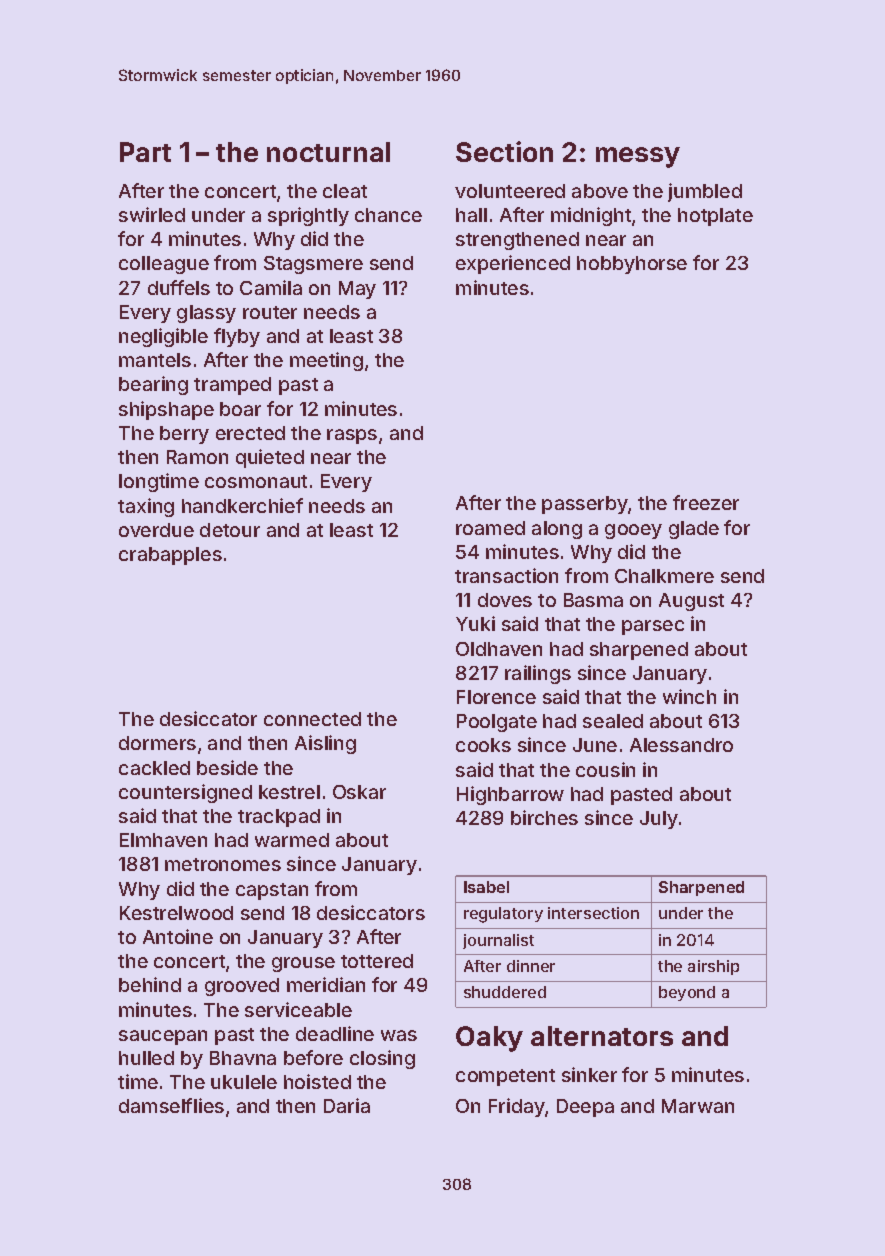  I want to click on Part, so click(145, 152).
